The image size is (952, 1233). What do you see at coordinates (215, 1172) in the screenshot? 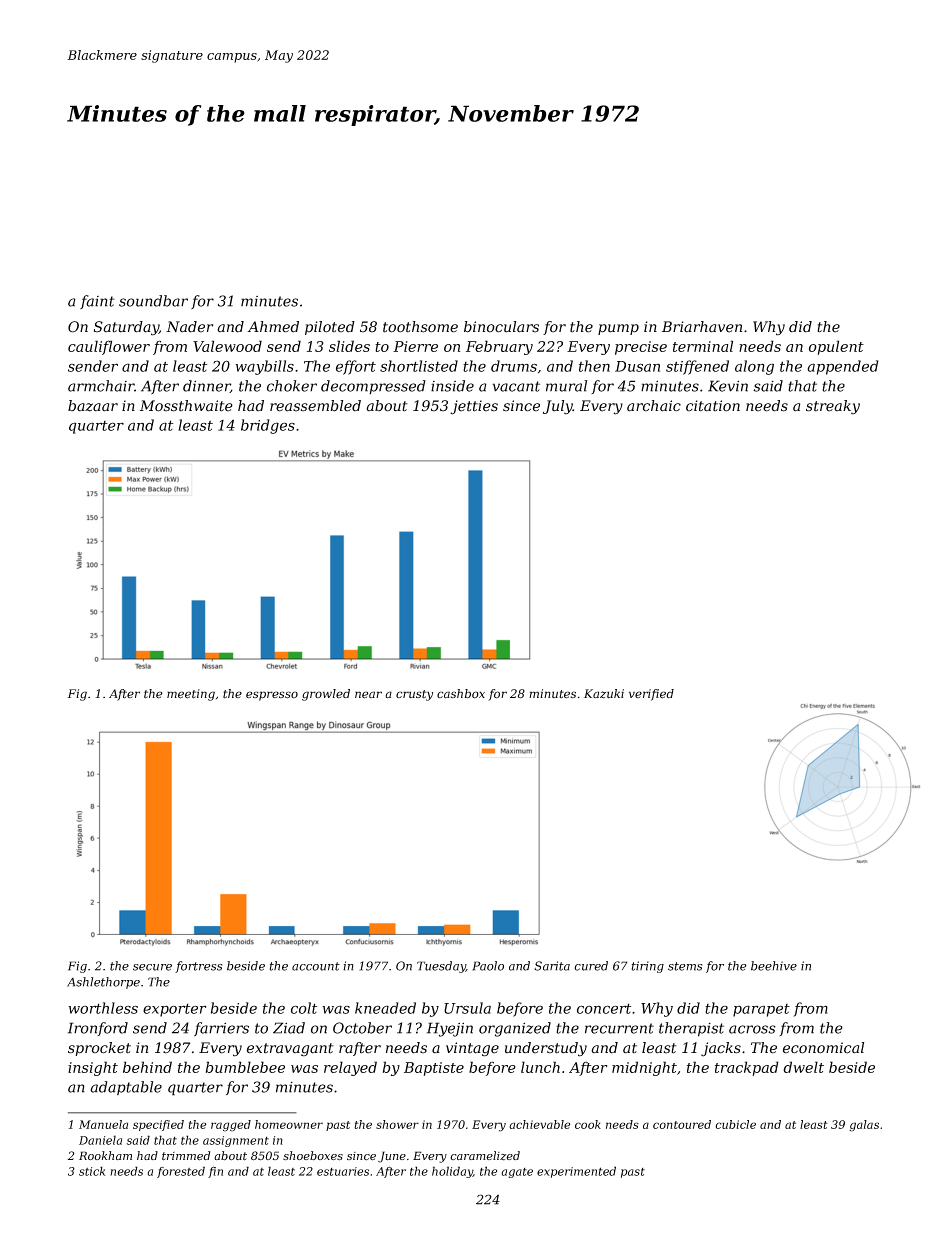
I see `fin` at bounding box center [215, 1172].
